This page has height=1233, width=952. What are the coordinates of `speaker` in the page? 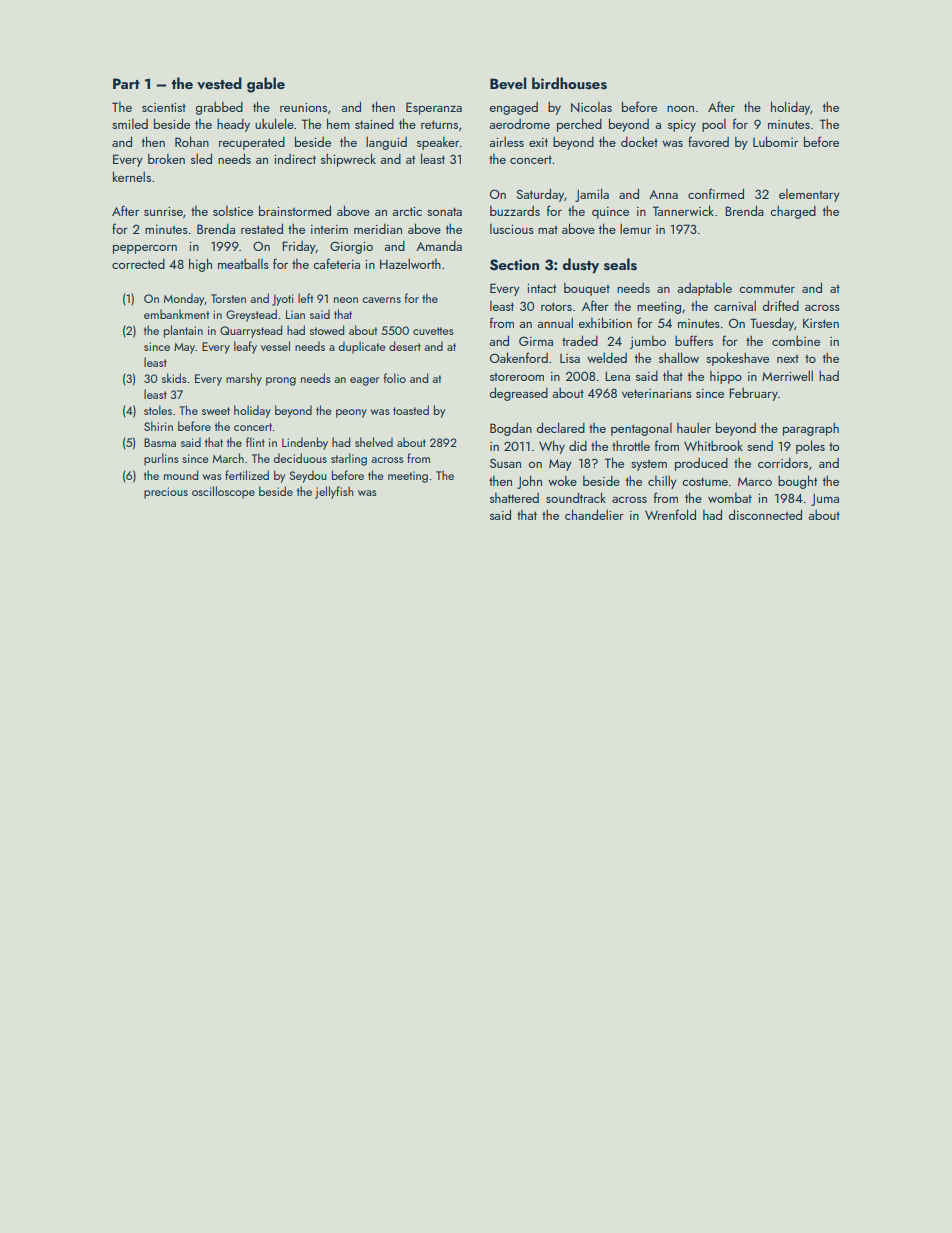 It's located at (438, 143).
